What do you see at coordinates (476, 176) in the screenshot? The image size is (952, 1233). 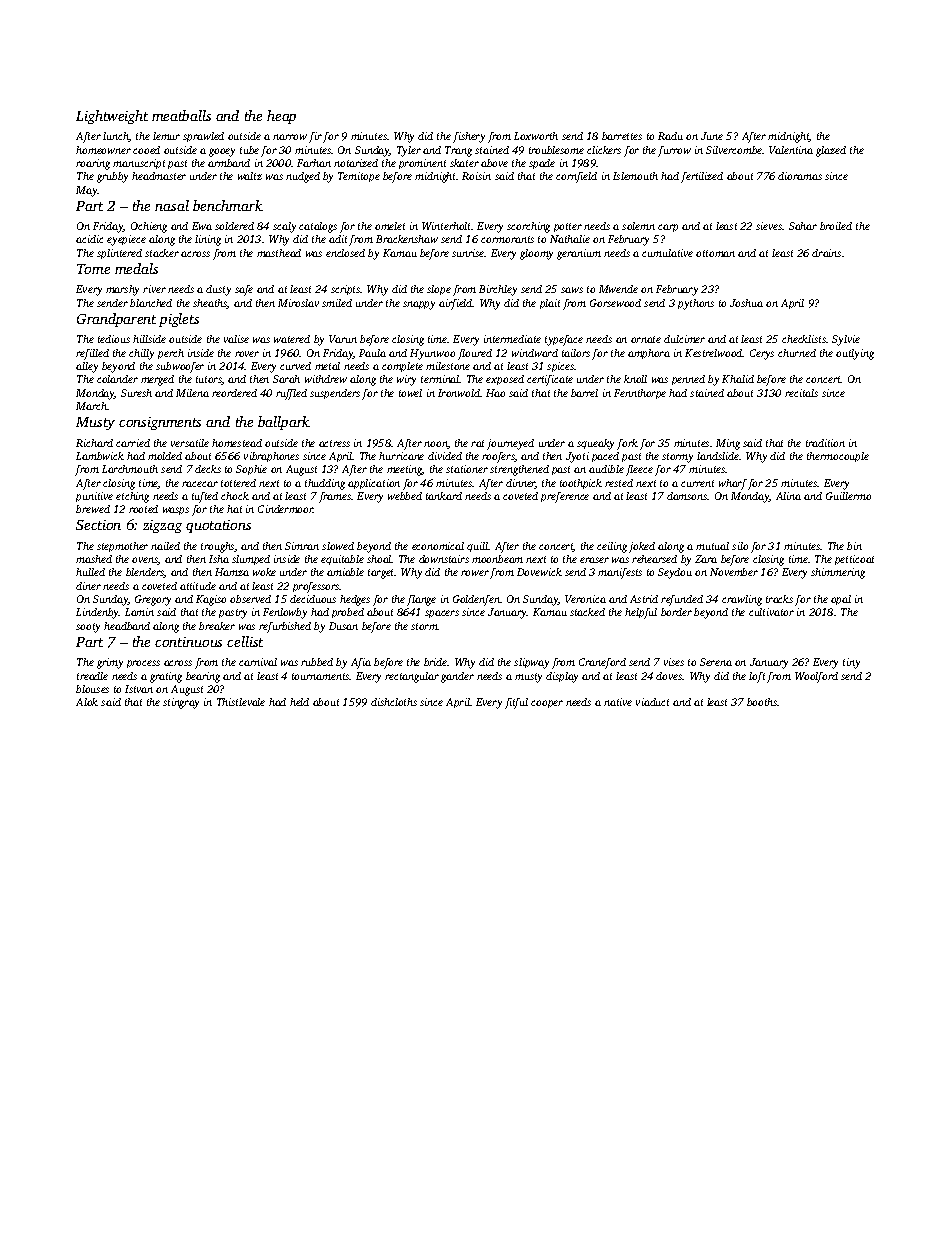 I see `Roisin` at bounding box center [476, 176].
